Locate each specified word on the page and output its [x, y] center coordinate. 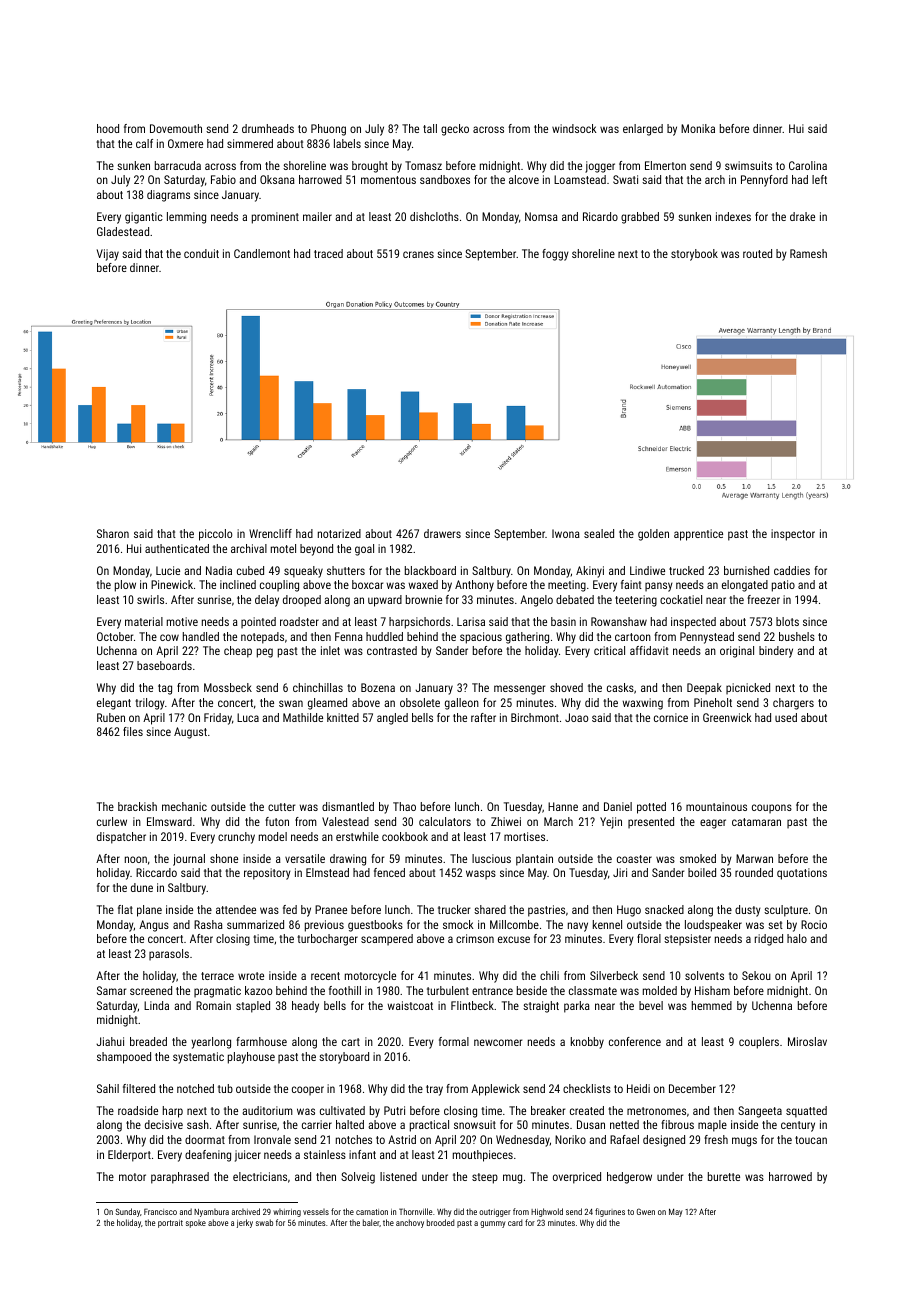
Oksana [277, 179]
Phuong [328, 130]
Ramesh [808, 253]
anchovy [410, 1223]
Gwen [646, 1211]
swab [264, 1222]
